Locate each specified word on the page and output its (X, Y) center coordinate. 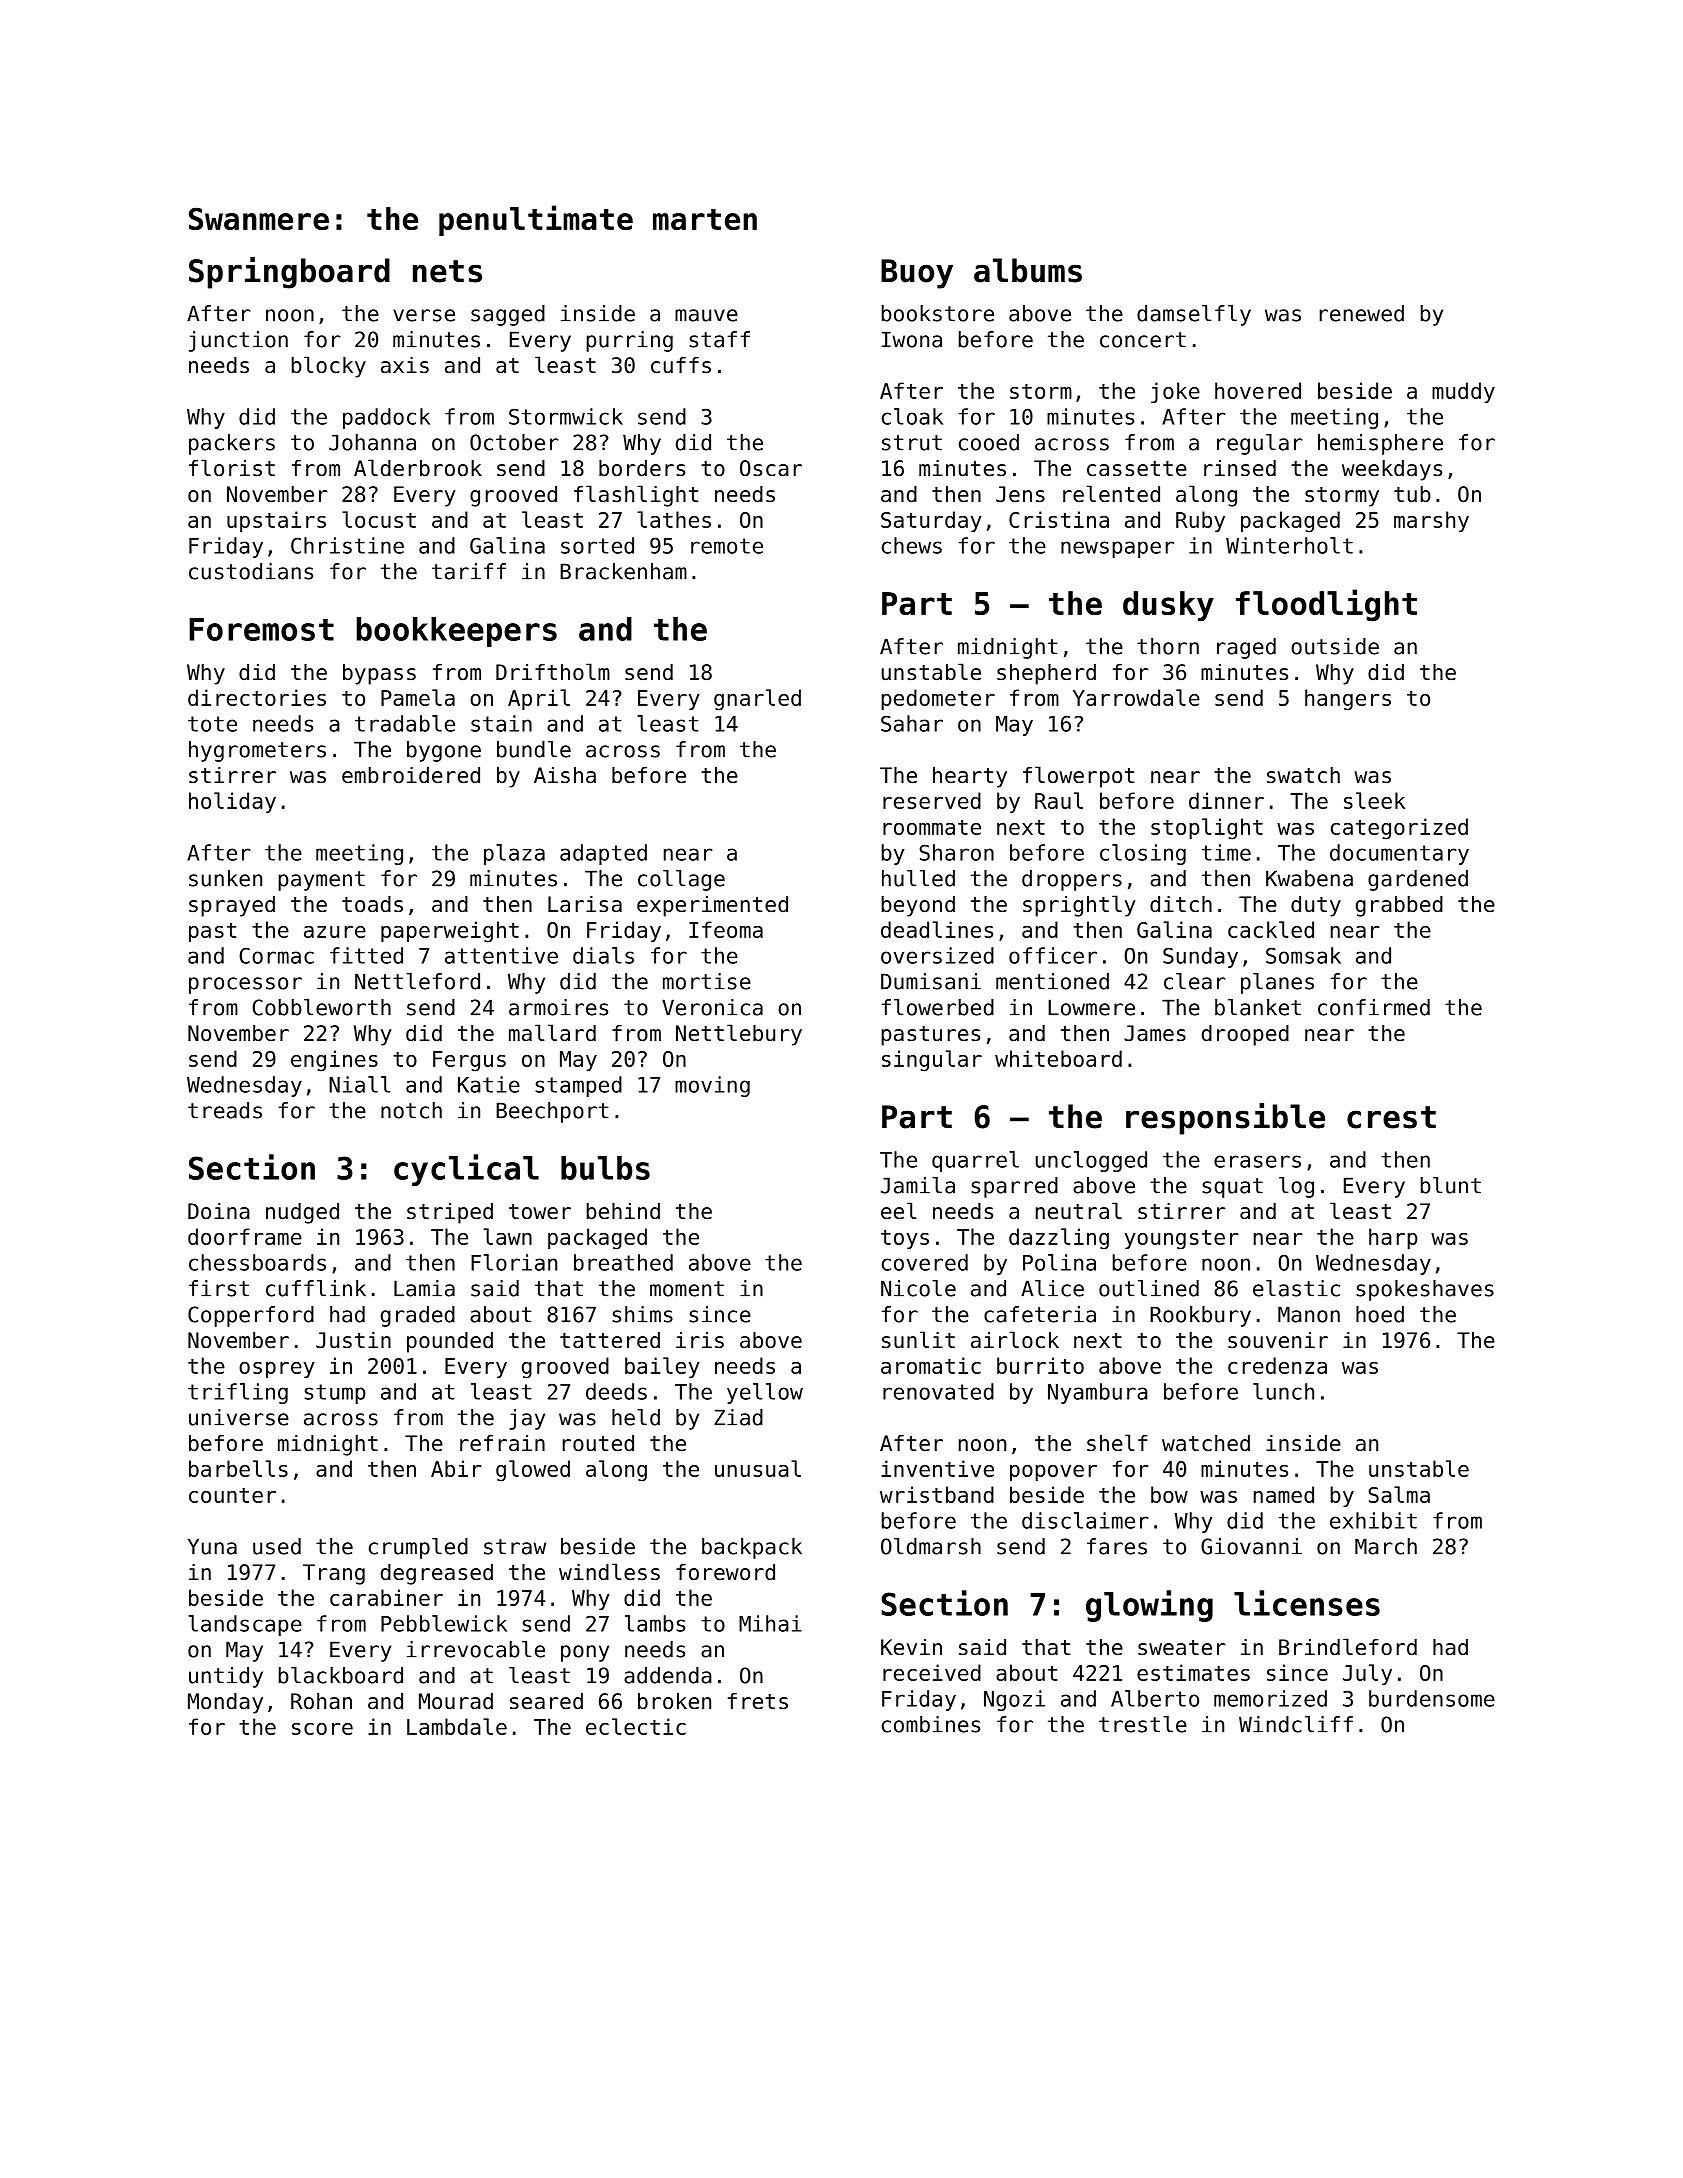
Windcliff (1296, 1724)
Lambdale (457, 1726)
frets (758, 1701)
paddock (386, 418)
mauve (706, 315)
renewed (1362, 313)
